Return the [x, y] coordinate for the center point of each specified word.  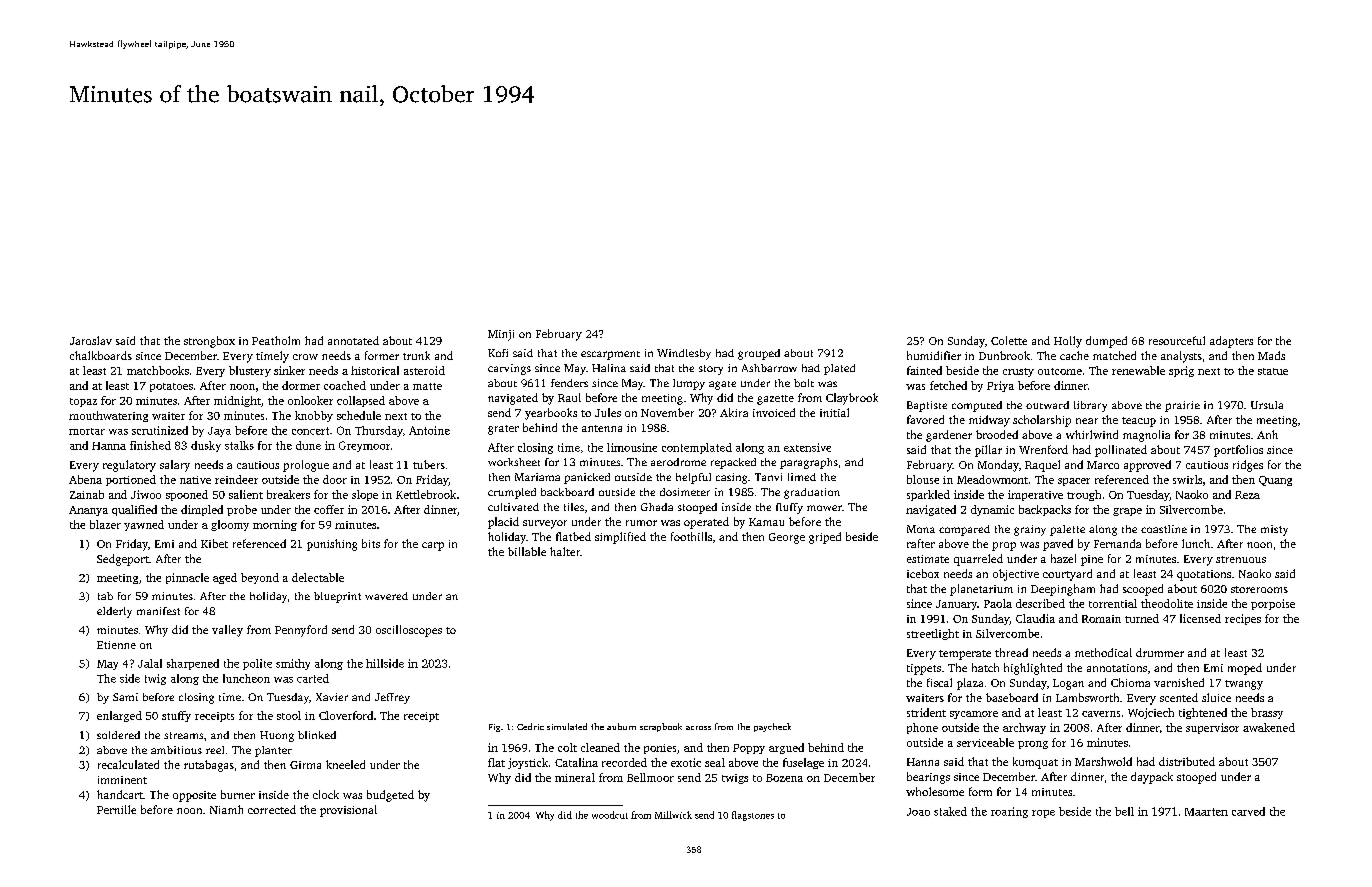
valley [227, 631]
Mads [1271, 355]
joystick [528, 763]
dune [308, 445]
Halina [609, 368]
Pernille [116, 809]
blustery [250, 371]
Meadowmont [992, 479]
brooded [997, 434]
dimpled [202, 510]
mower [824, 508]
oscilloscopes [409, 631]
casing [731, 478]
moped [1245, 669]
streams [183, 735]
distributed [1187, 761]
